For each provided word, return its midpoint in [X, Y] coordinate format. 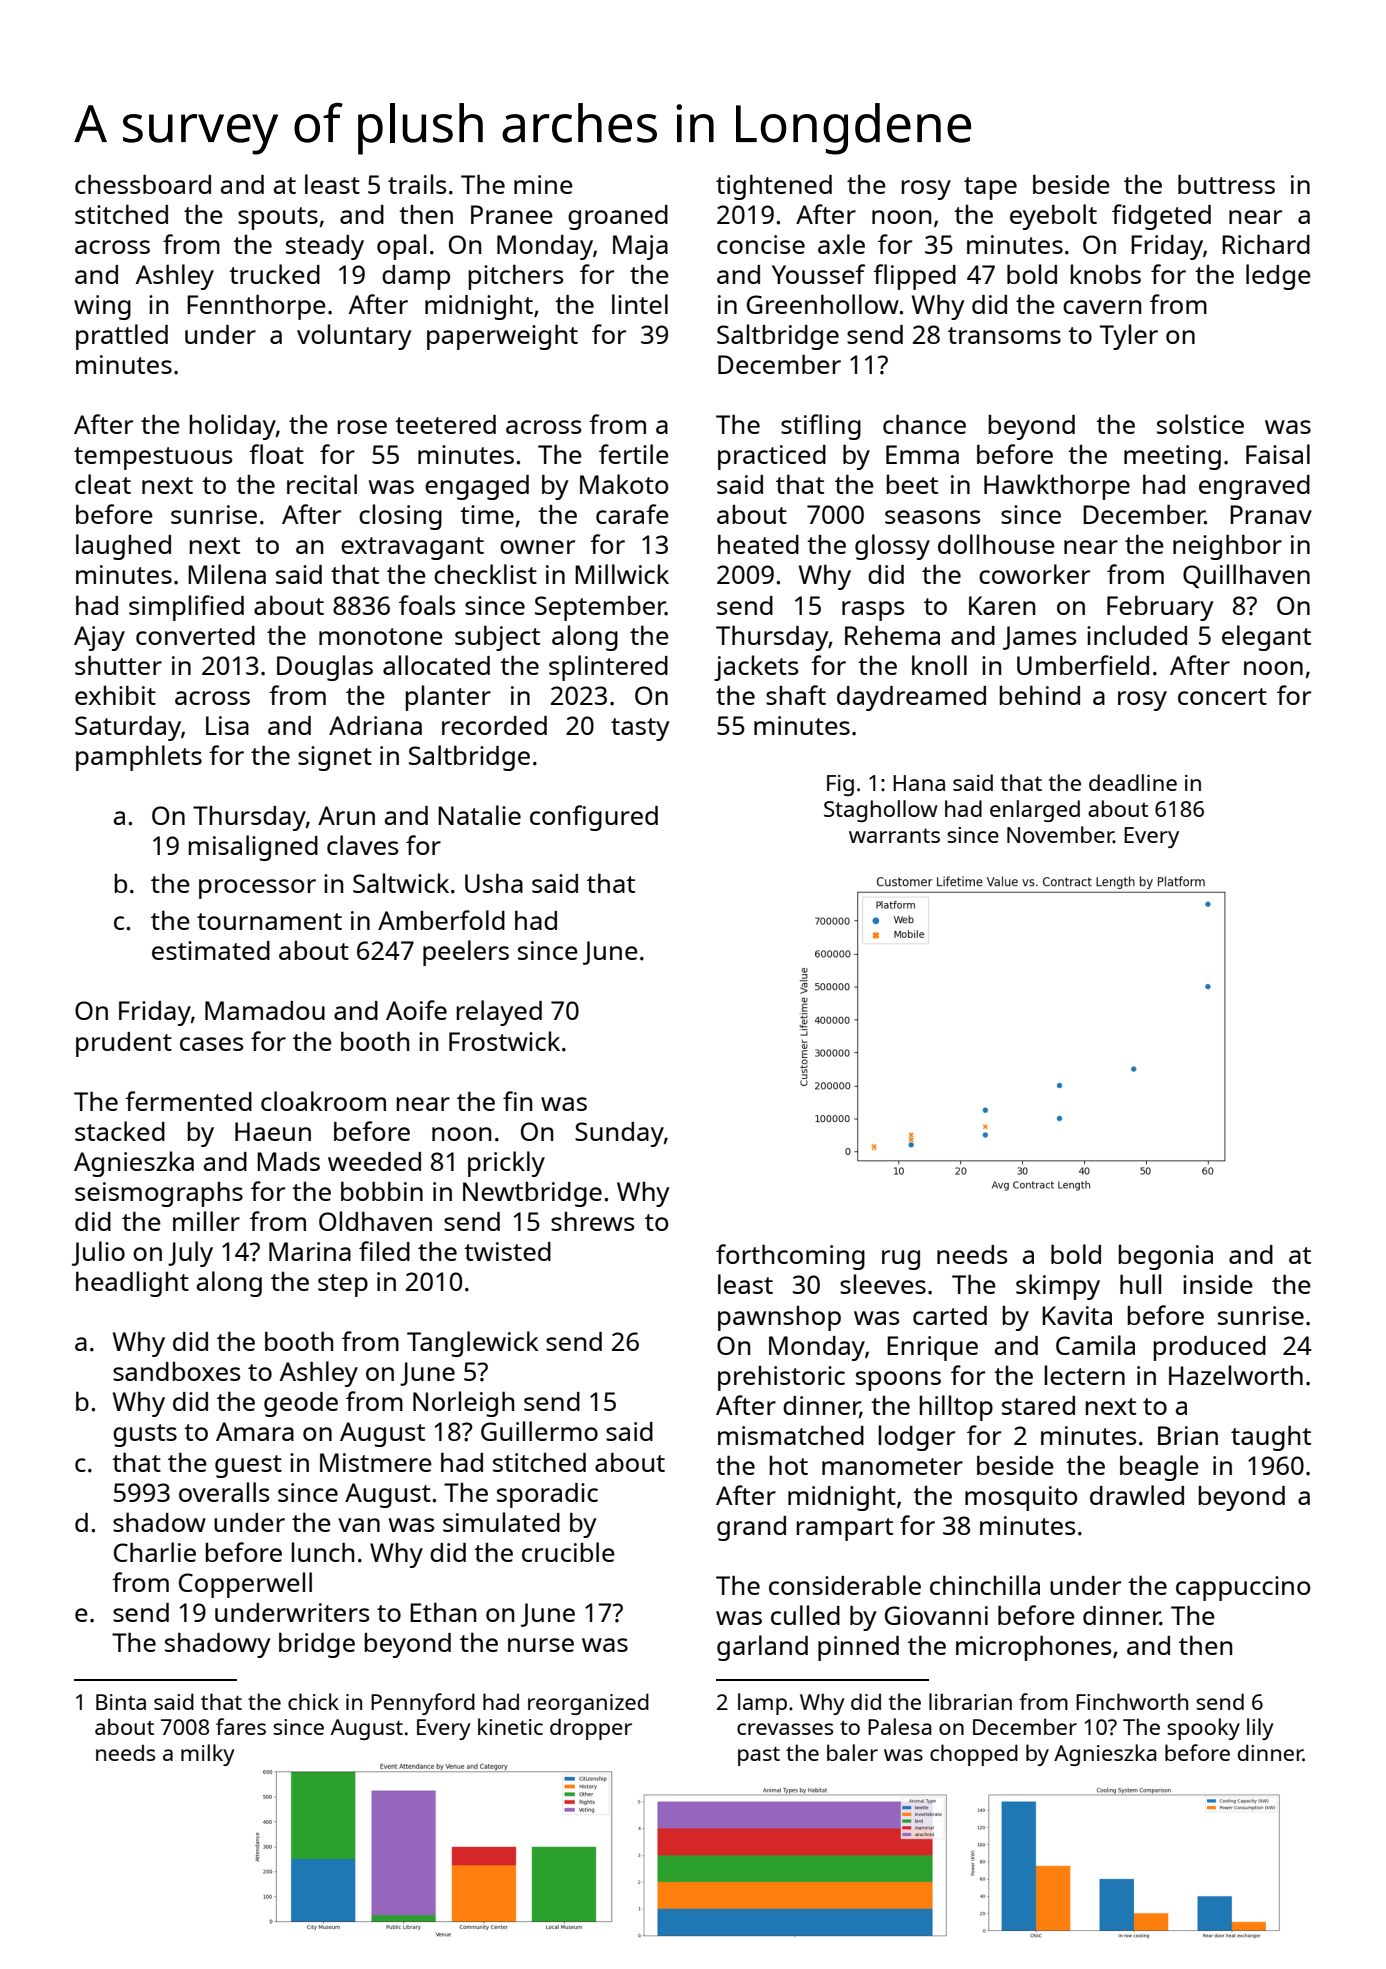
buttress [1226, 184]
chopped [974, 1755]
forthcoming [790, 1257]
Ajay [99, 638]
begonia [1166, 1257]
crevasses [785, 1729]
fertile [634, 454]
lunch [323, 1552]
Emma [922, 454]
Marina [310, 1251]
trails [417, 184]
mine [543, 184]
